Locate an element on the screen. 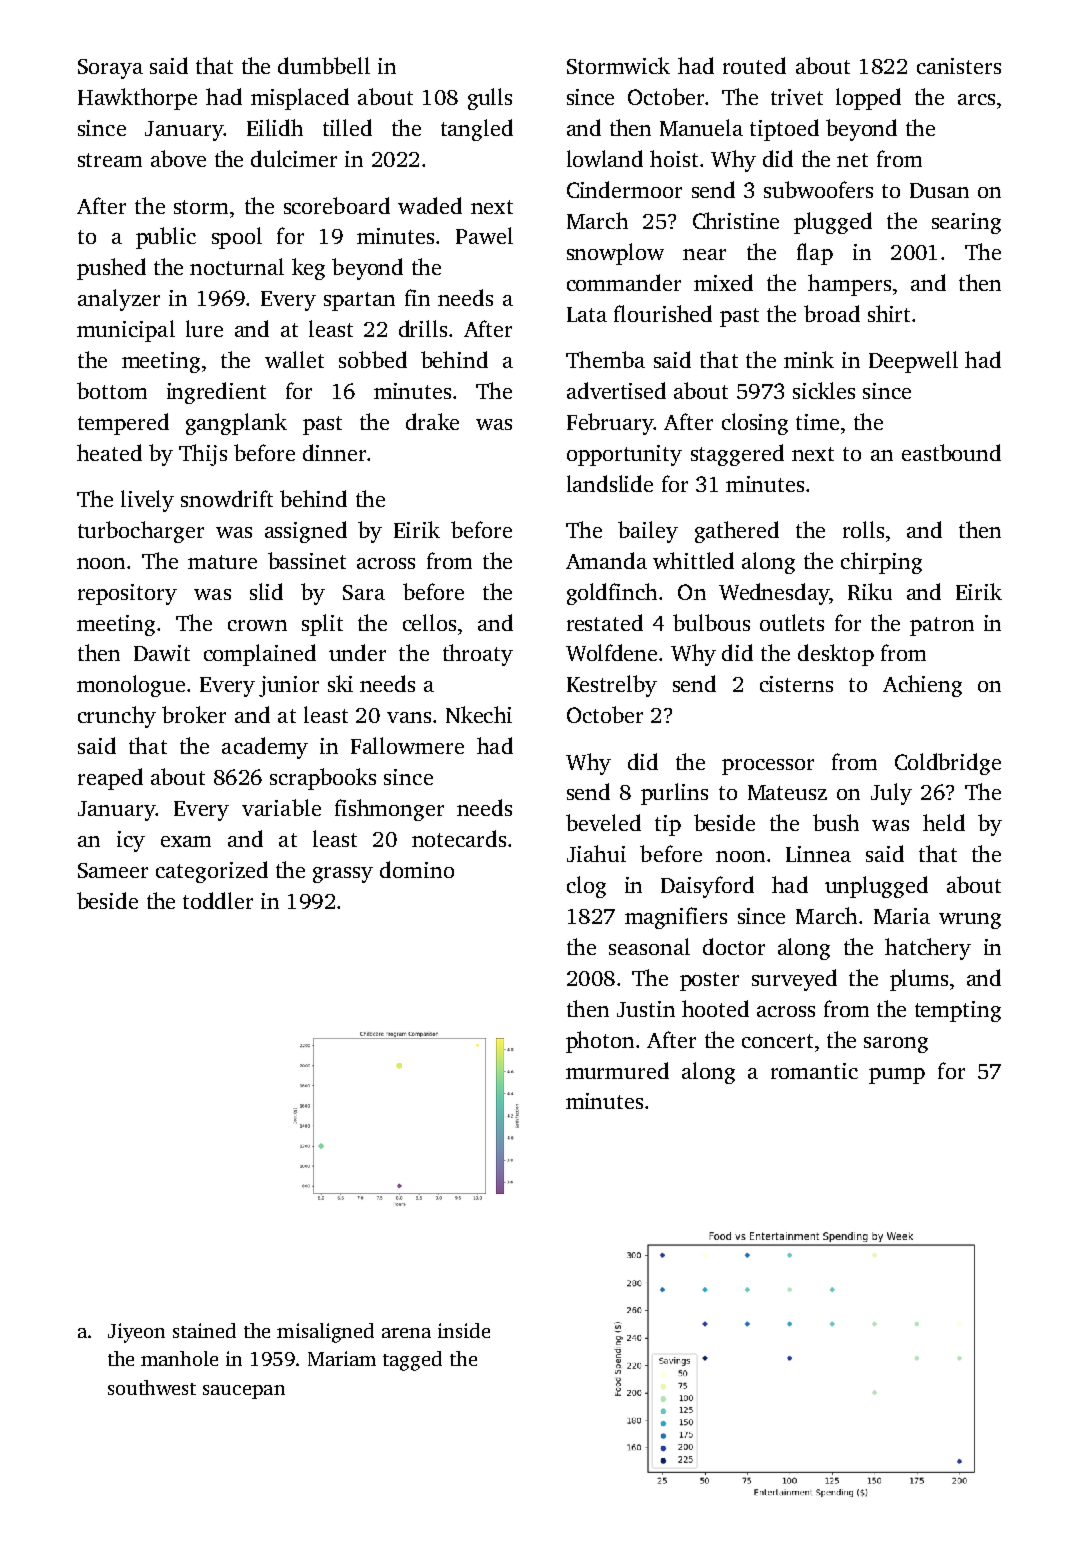  murmured is located at coordinates (617, 1070).
